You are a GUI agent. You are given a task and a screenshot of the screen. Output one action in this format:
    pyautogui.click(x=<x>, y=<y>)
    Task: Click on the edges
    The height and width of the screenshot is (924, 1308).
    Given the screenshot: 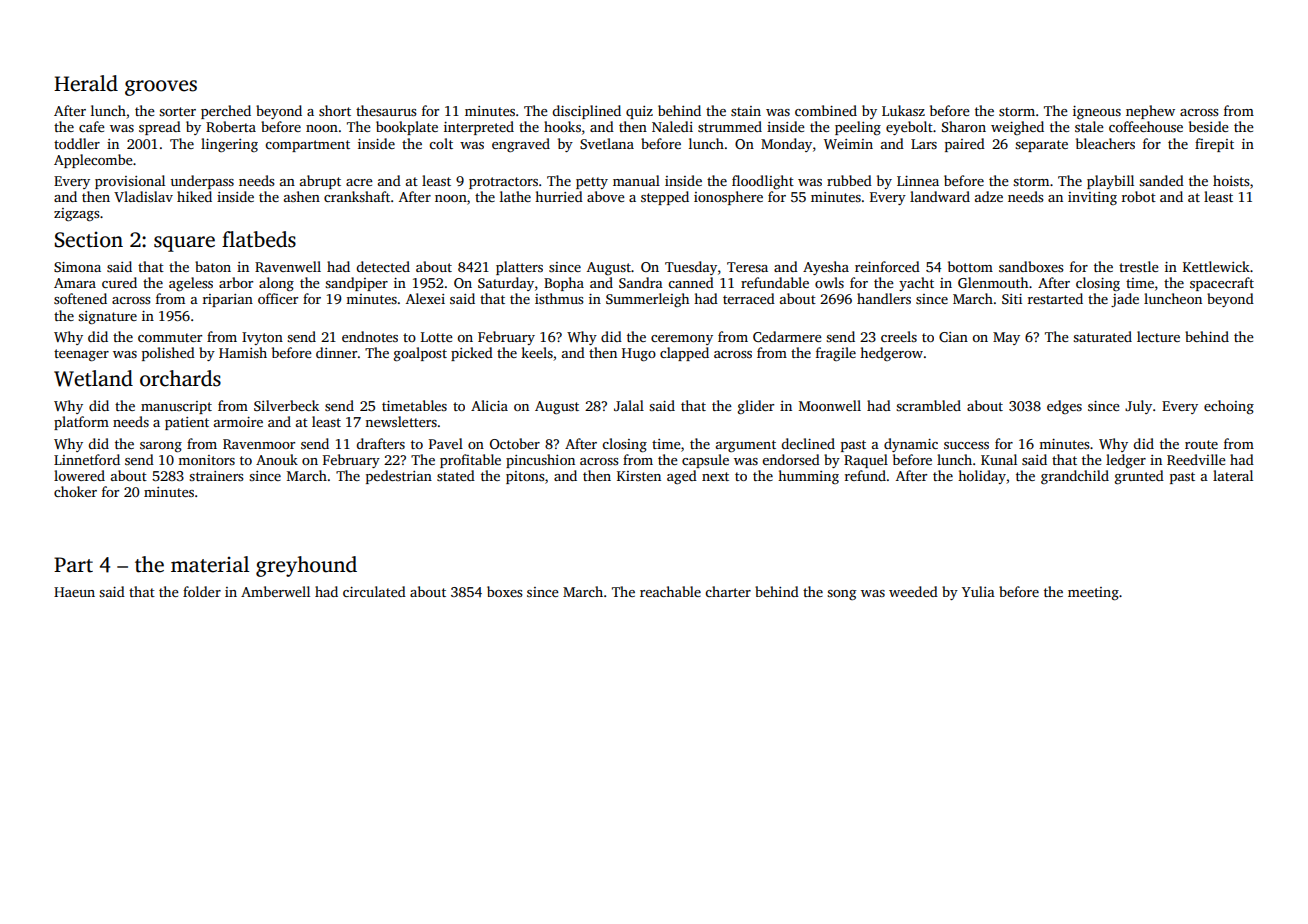 What is the action you would take?
    pyautogui.click(x=1064, y=407)
